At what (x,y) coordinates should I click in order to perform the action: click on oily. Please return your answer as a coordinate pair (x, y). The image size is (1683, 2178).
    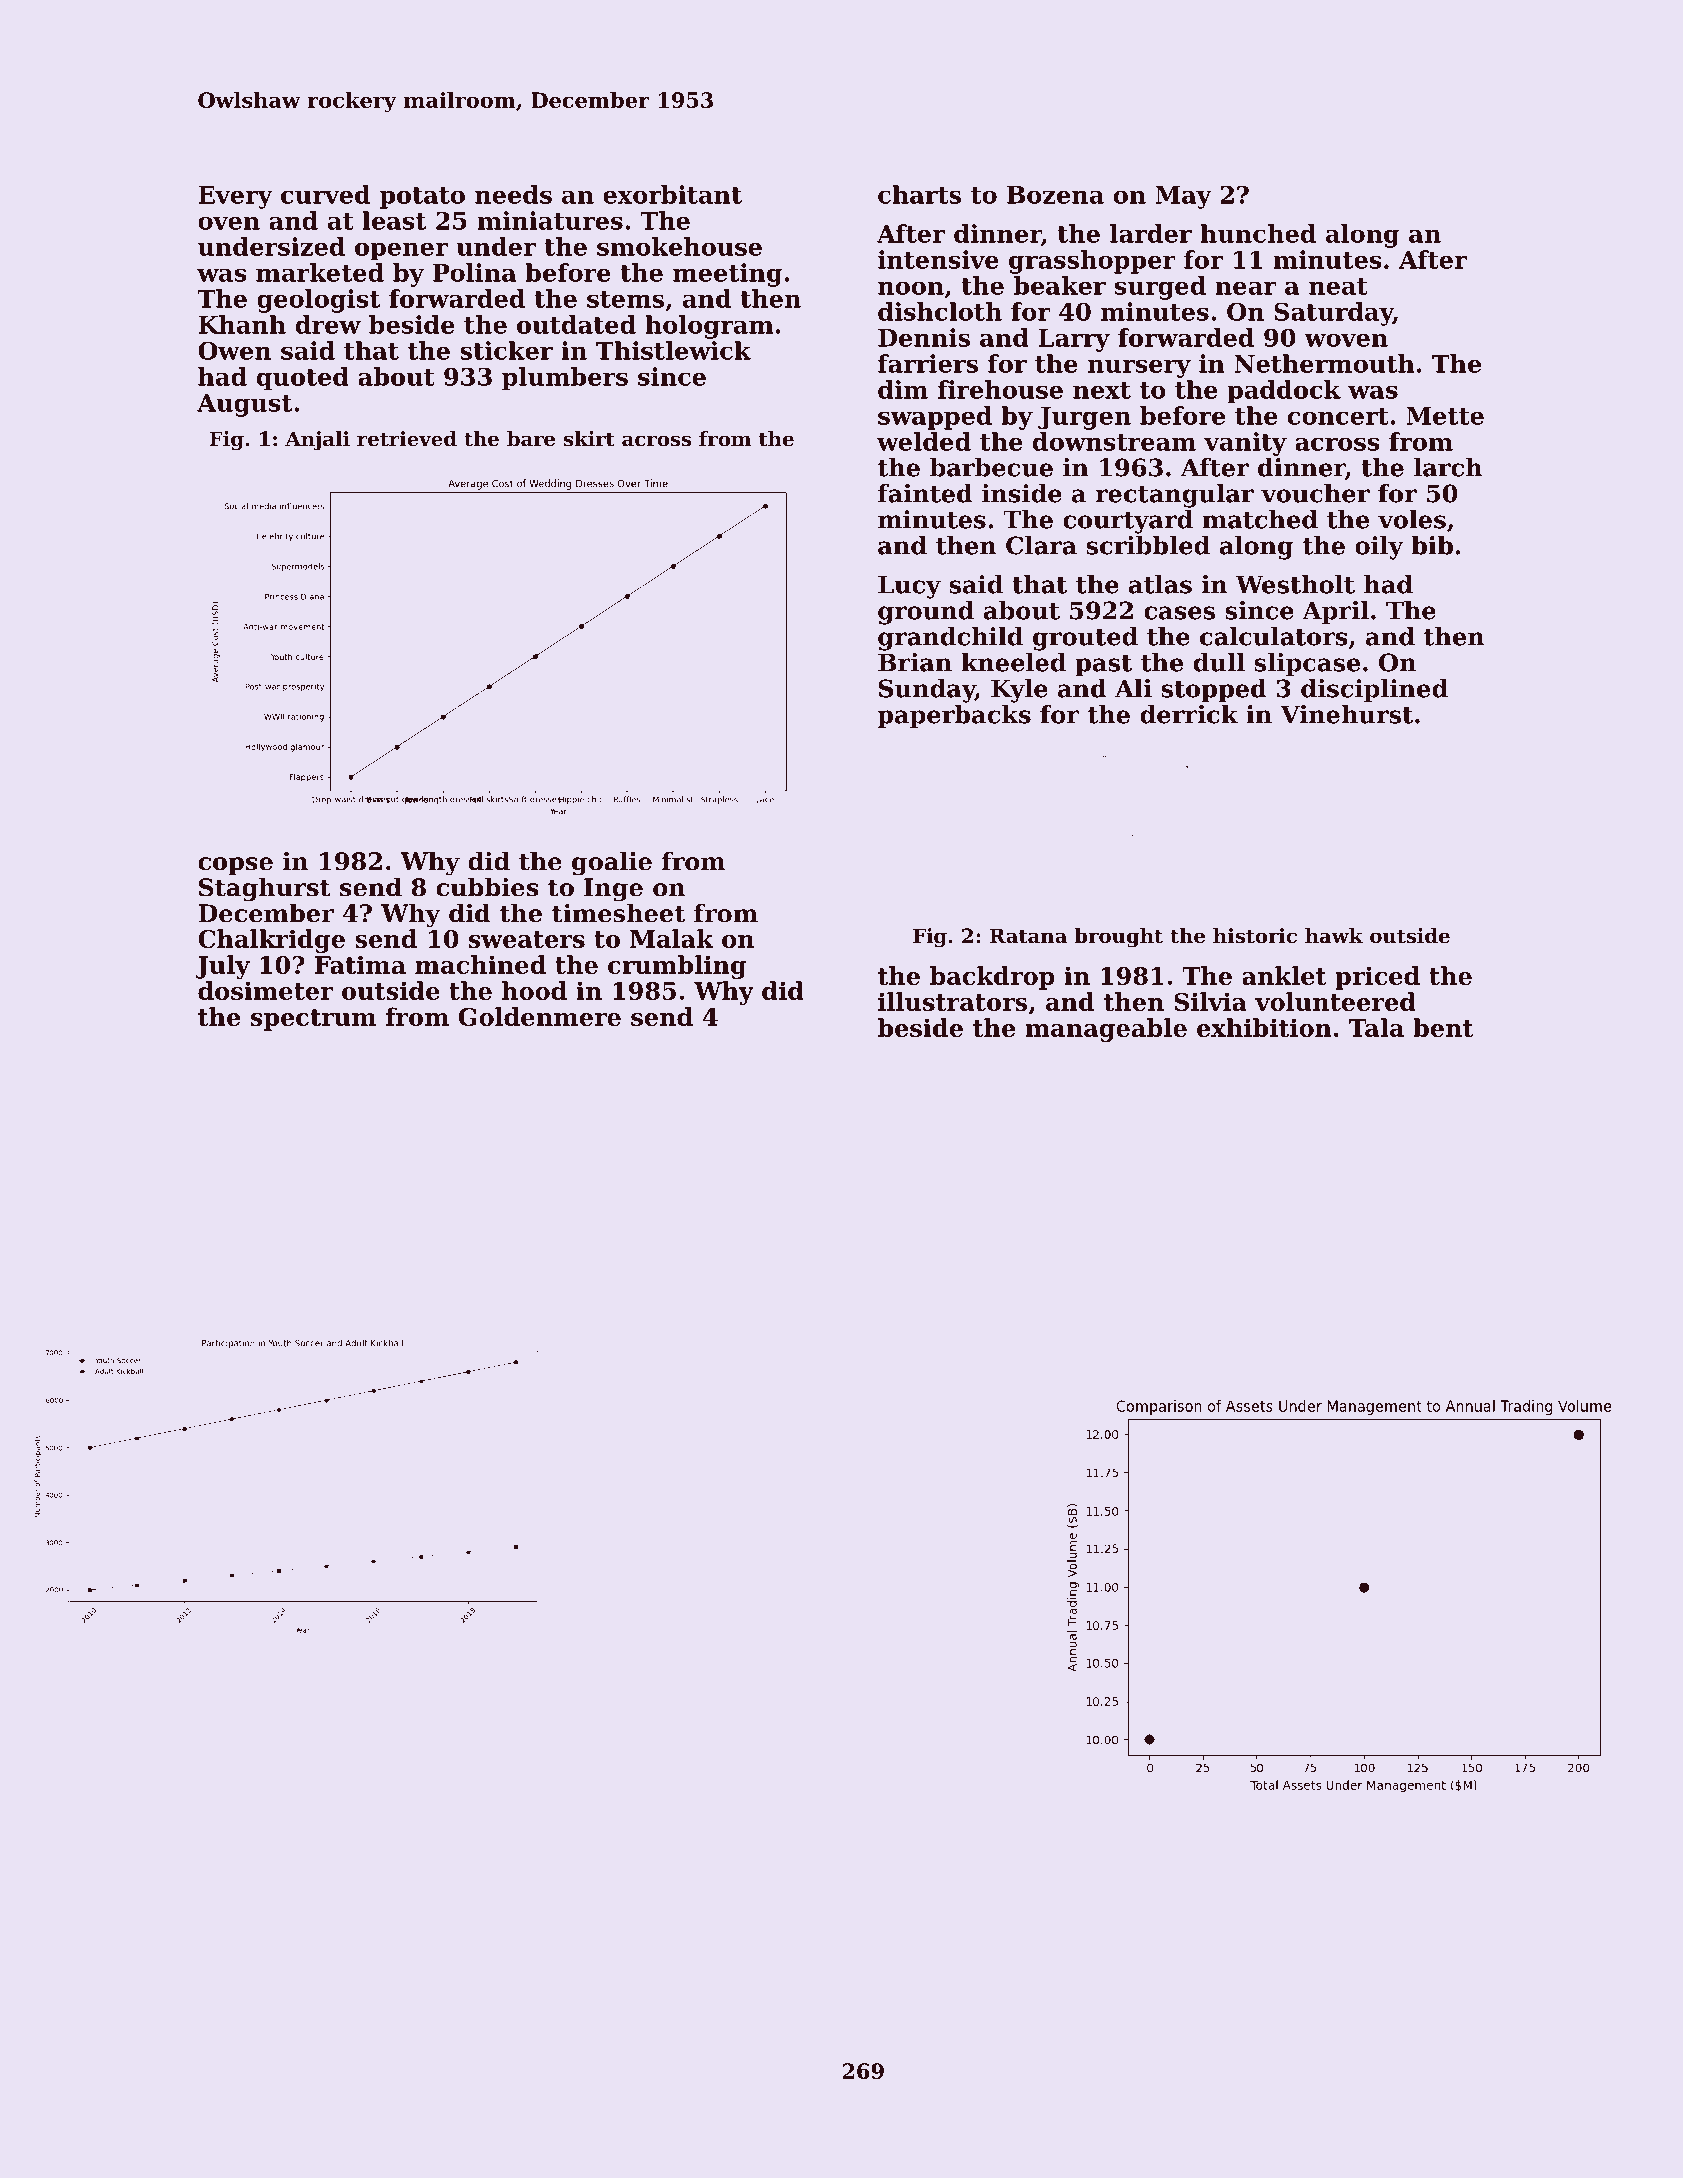
    Looking at the image, I should click on (1379, 548).
